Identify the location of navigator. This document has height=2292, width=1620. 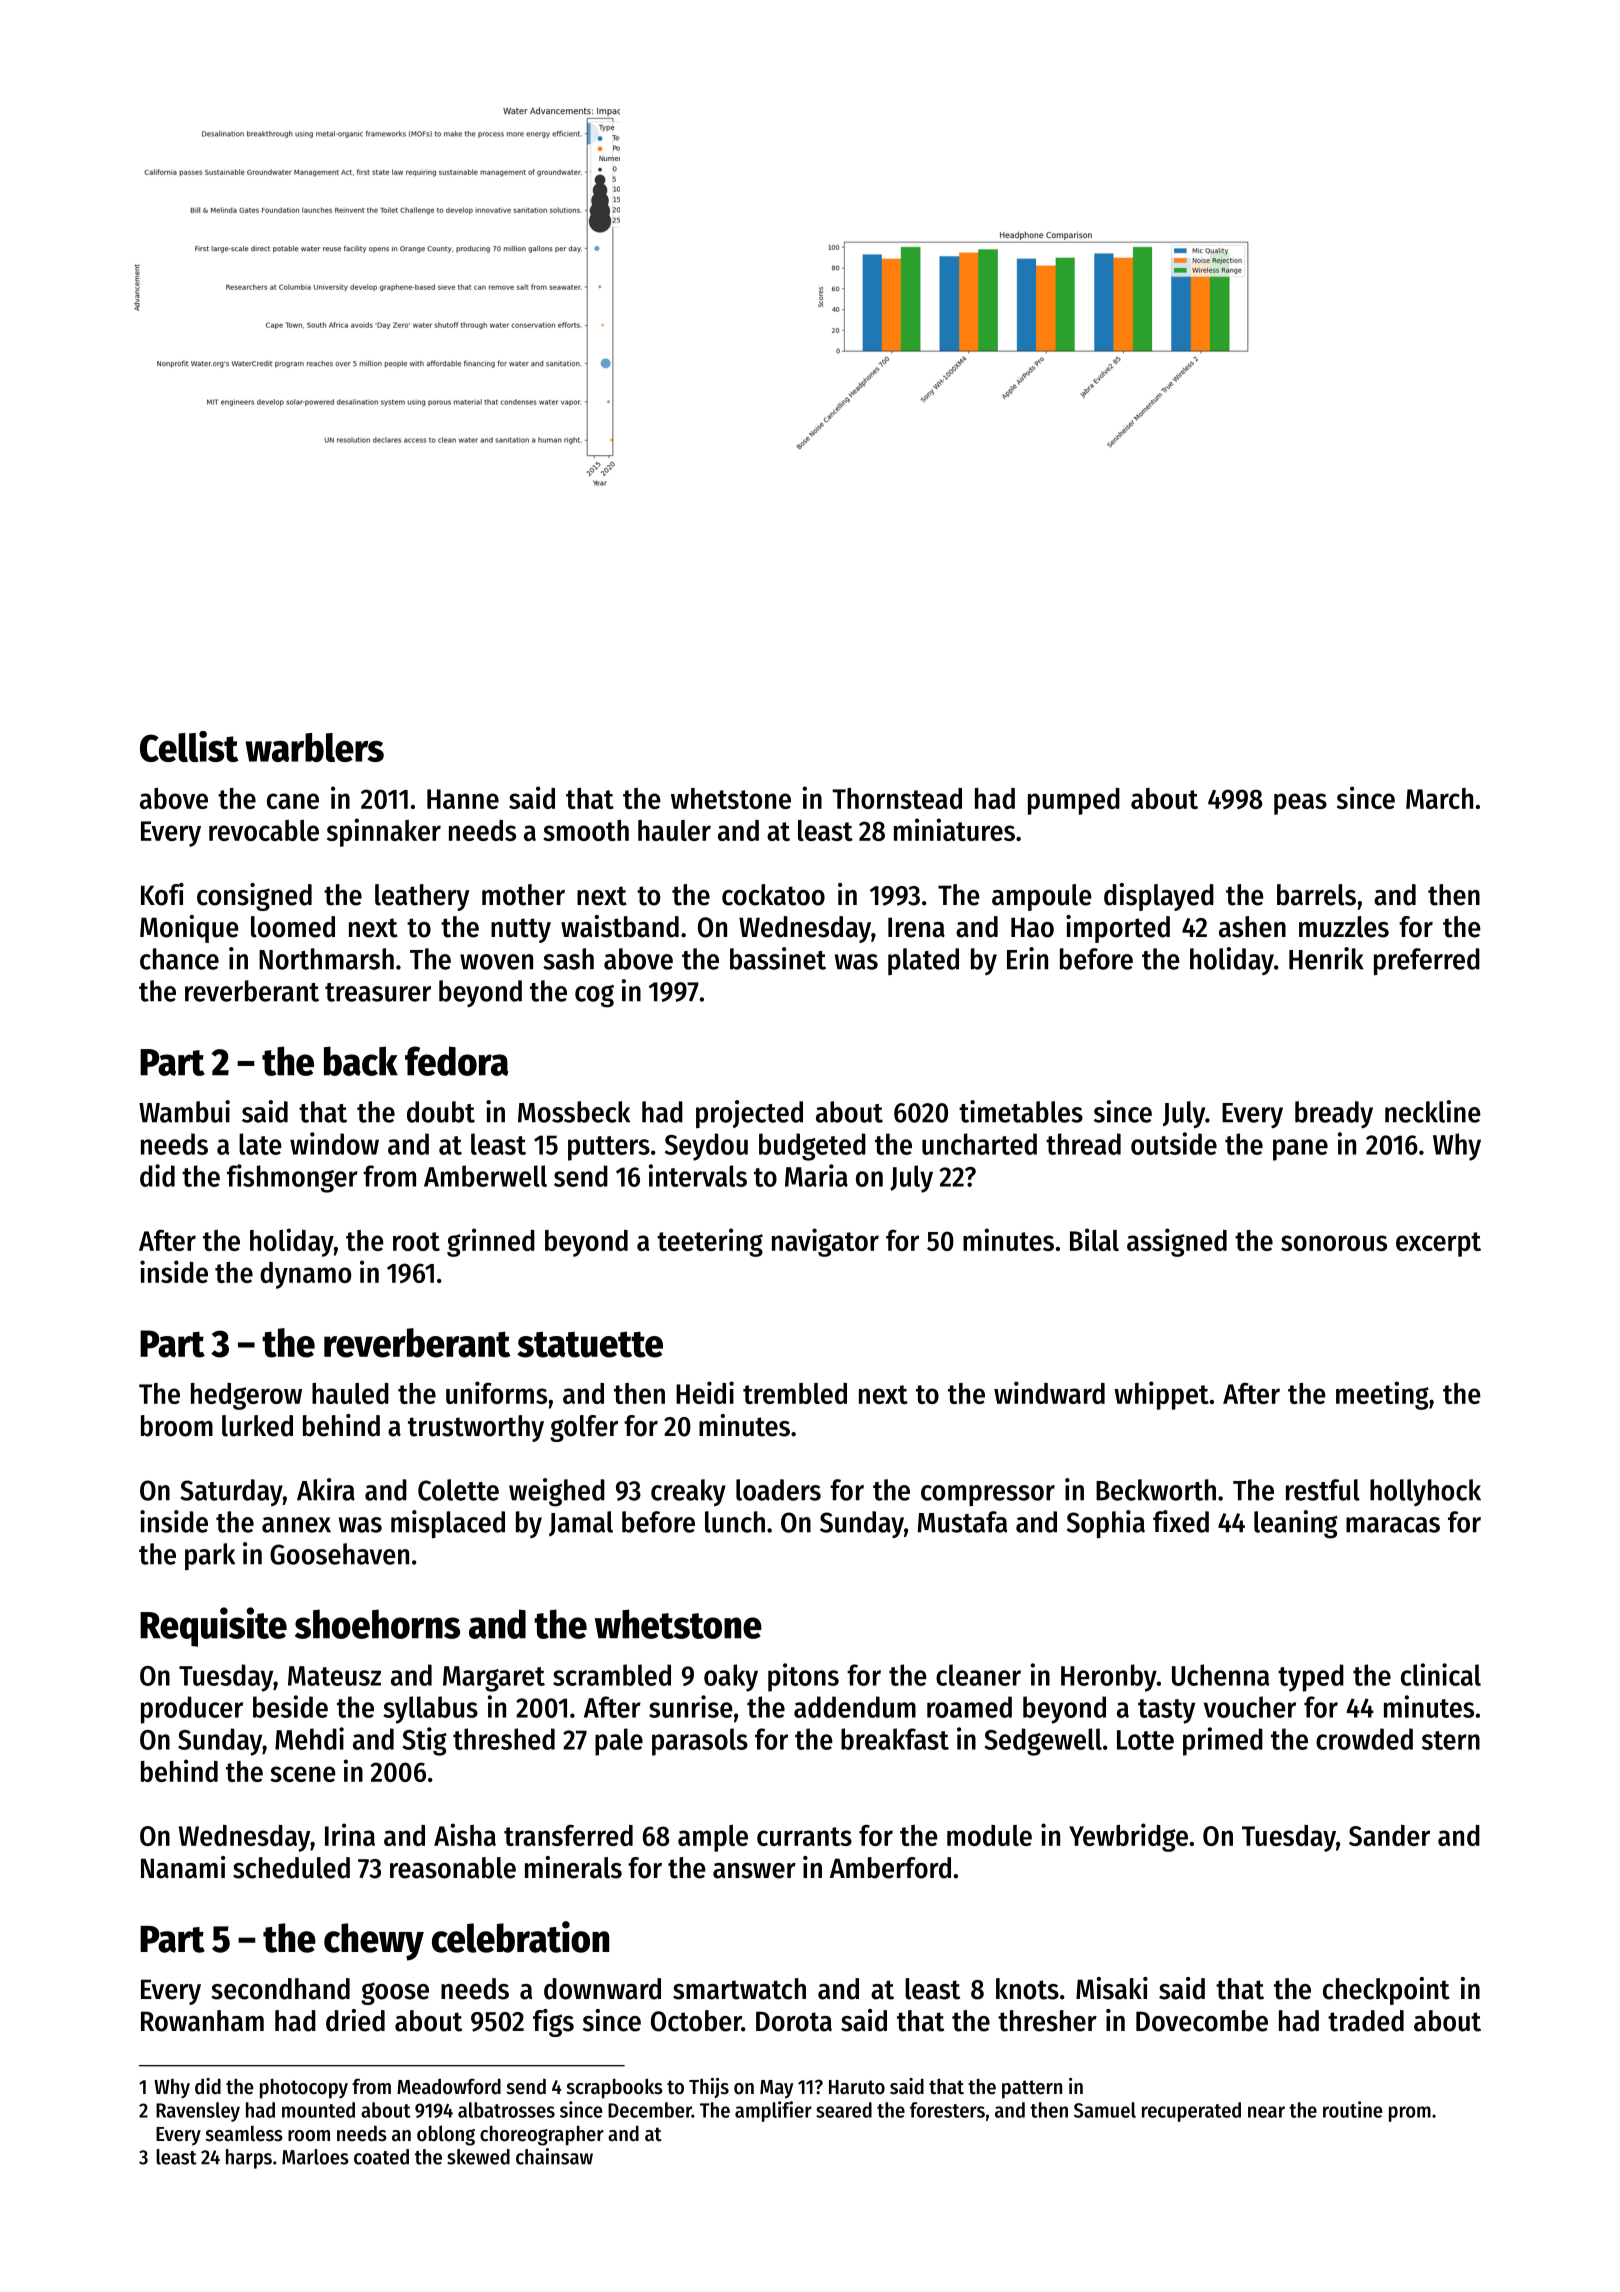
(825, 1242).
